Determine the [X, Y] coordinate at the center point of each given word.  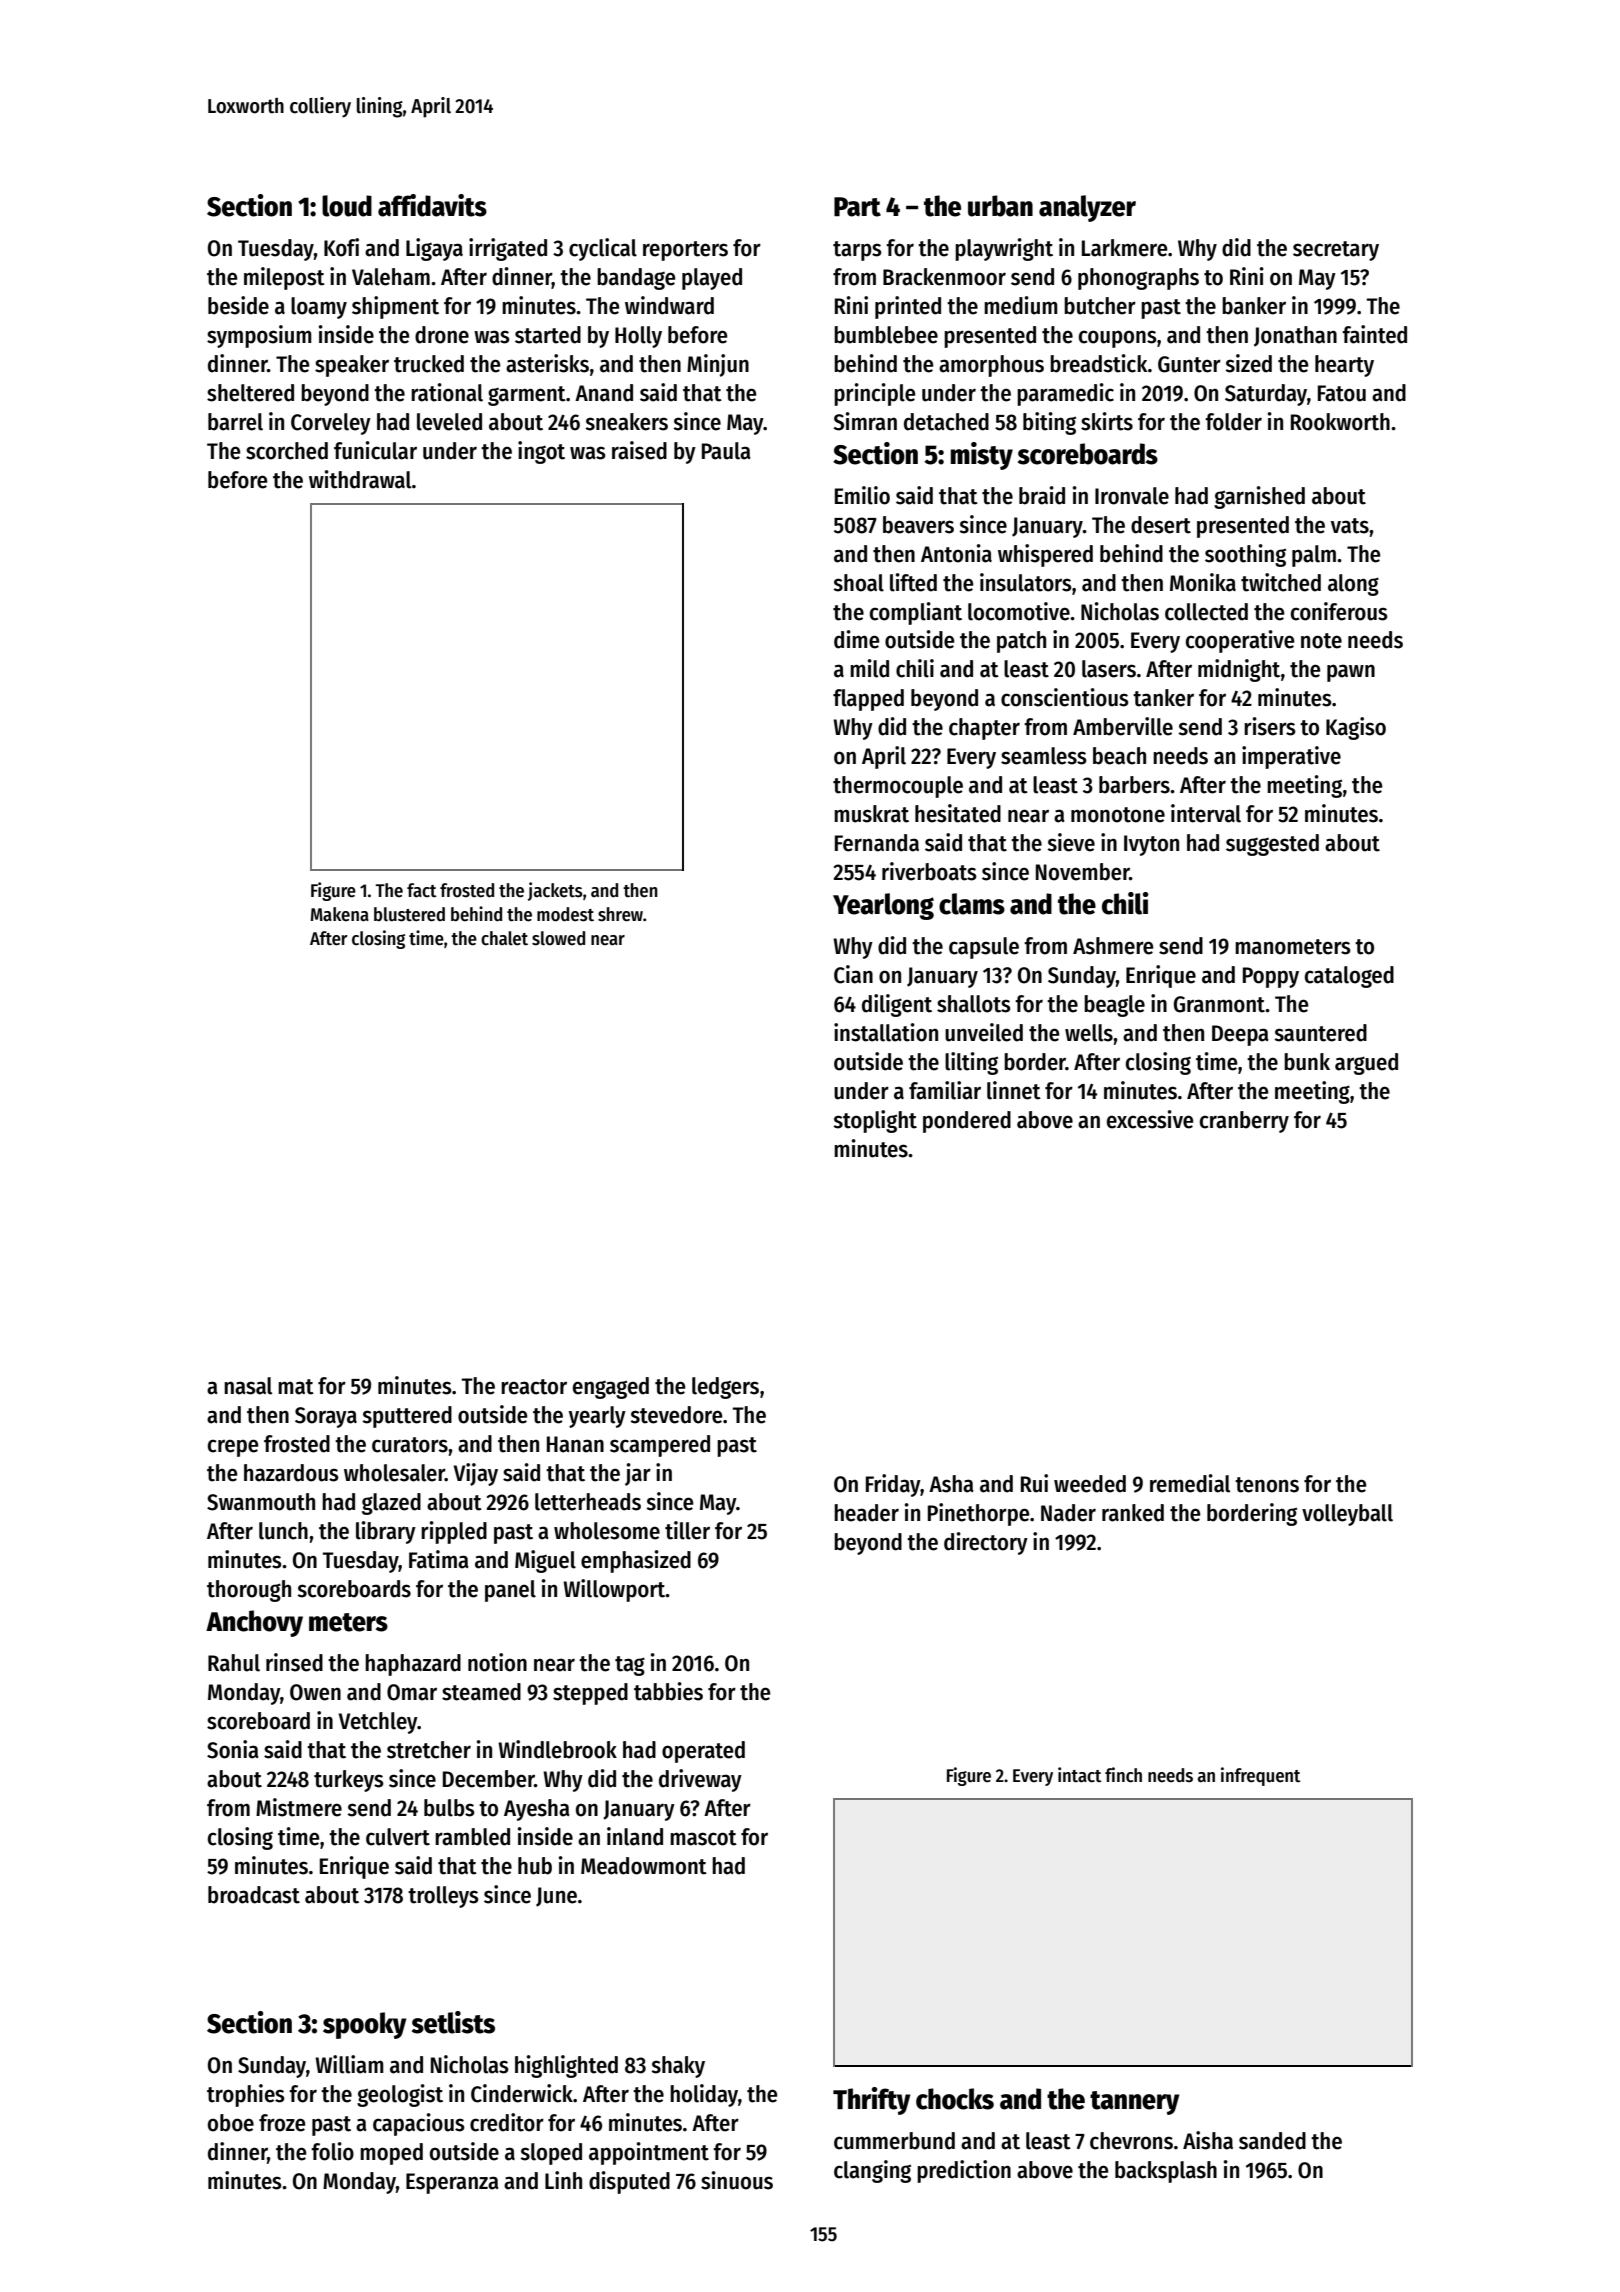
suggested [1272, 845]
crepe [233, 1448]
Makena [339, 914]
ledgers [725, 1388]
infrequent [1261, 1776]
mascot [703, 1838]
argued [1366, 1064]
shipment [395, 307]
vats [1350, 526]
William [349, 2064]
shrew [620, 914]
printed [908, 307]
